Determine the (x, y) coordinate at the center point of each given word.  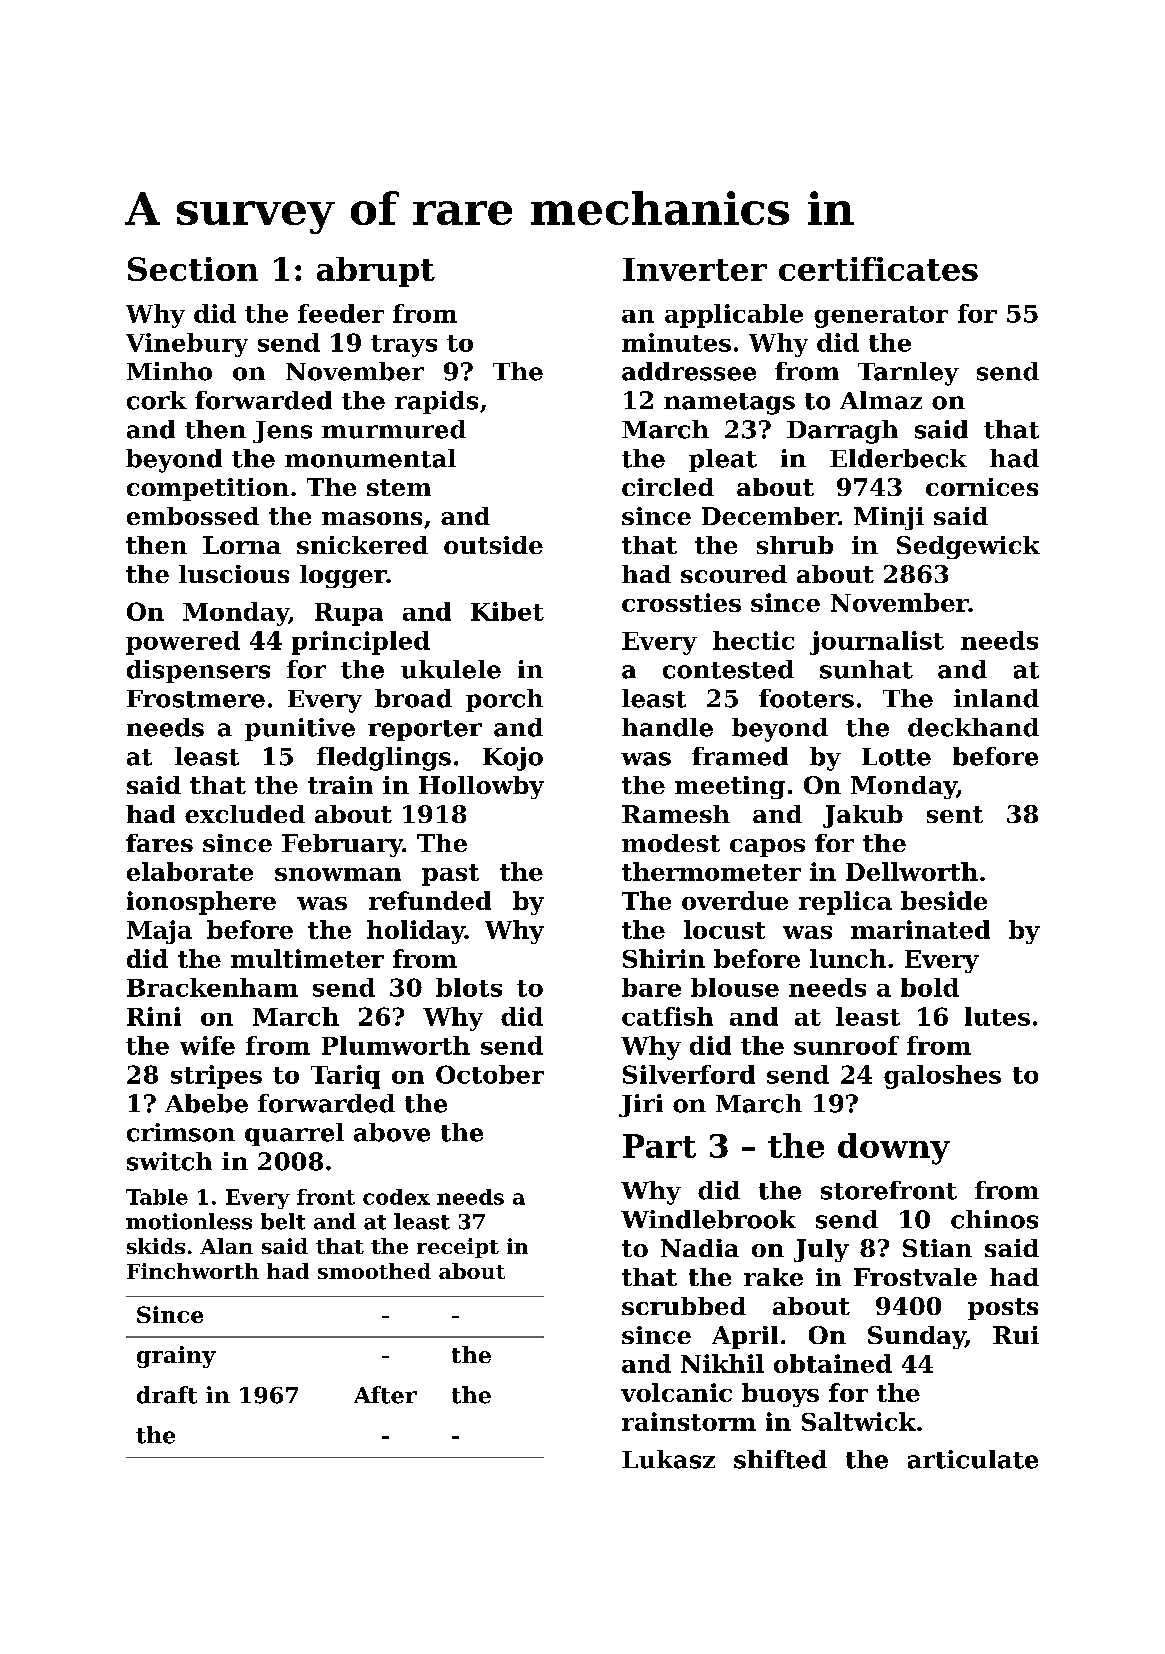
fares (159, 843)
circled (668, 487)
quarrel (294, 1134)
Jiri (641, 1105)
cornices (982, 487)
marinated (920, 929)
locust (724, 929)
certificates (878, 269)
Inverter (695, 269)
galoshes (942, 1077)
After (385, 1395)
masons (372, 518)
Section (193, 269)
